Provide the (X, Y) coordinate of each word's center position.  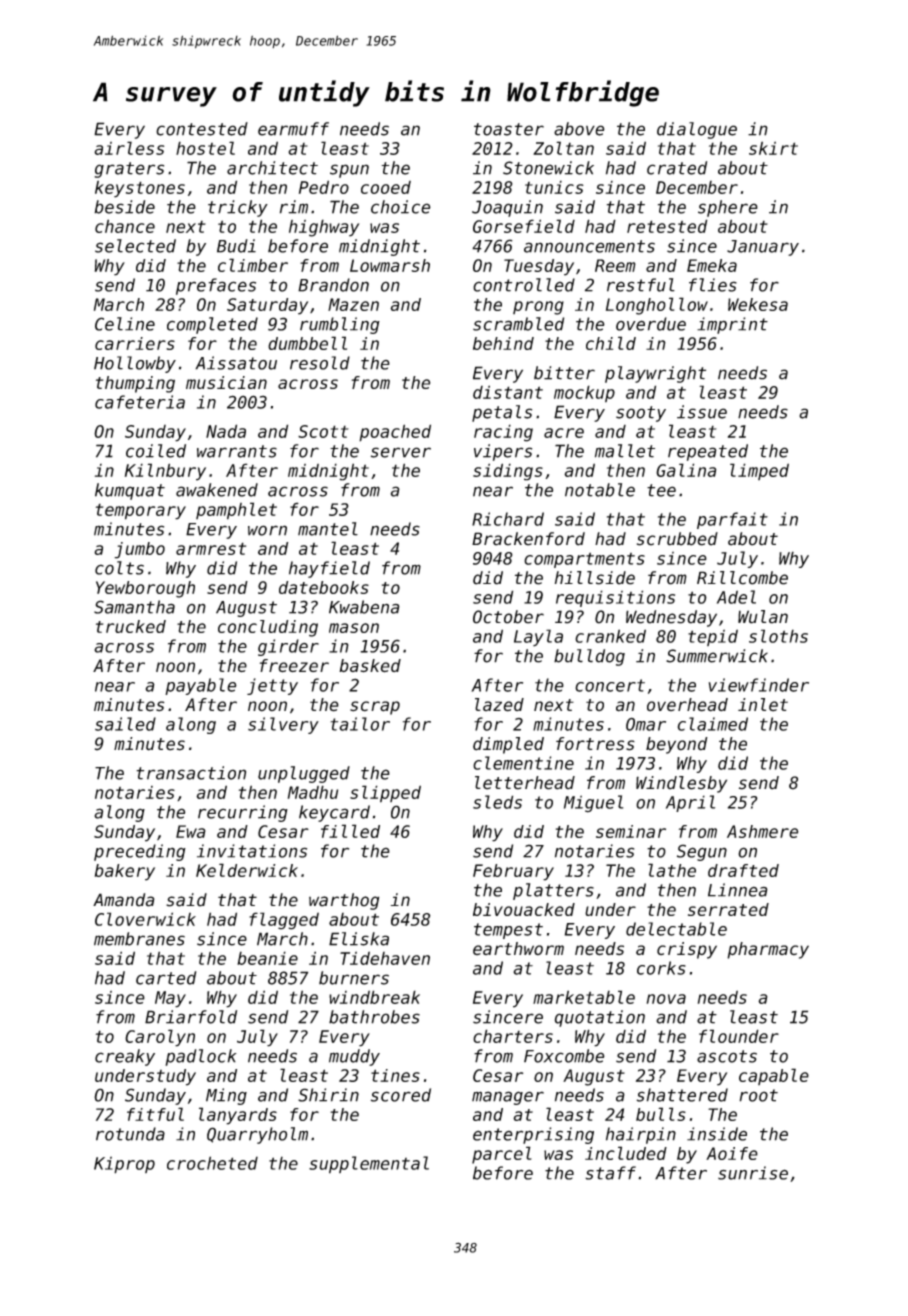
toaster (509, 129)
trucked (131, 626)
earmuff (293, 129)
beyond (677, 745)
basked (370, 666)
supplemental (369, 1165)
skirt (773, 148)
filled (350, 831)
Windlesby (681, 784)
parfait (732, 520)
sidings (508, 472)
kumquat (130, 491)
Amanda (124, 900)
